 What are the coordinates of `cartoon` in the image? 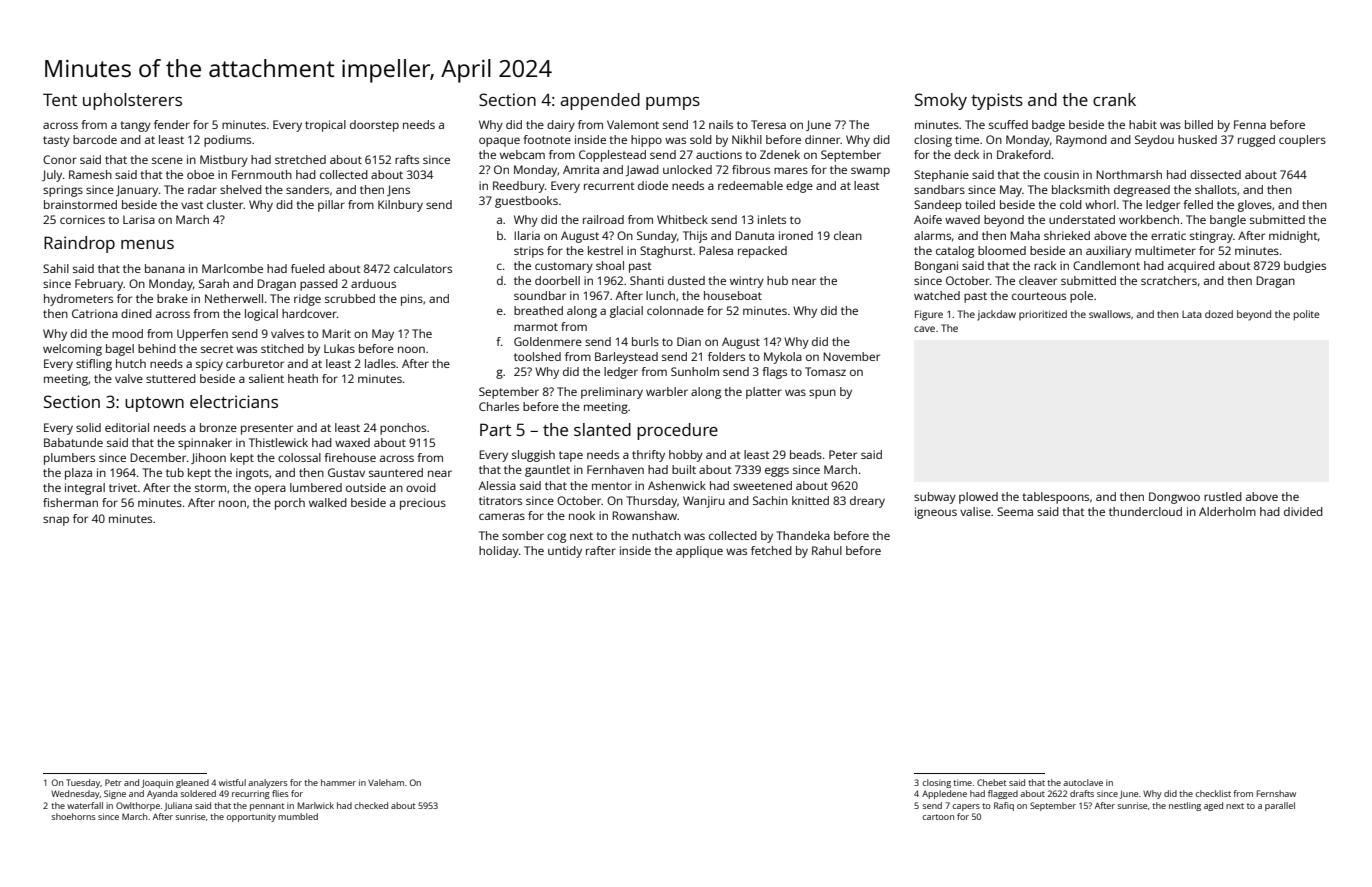 It's located at (938, 817).
